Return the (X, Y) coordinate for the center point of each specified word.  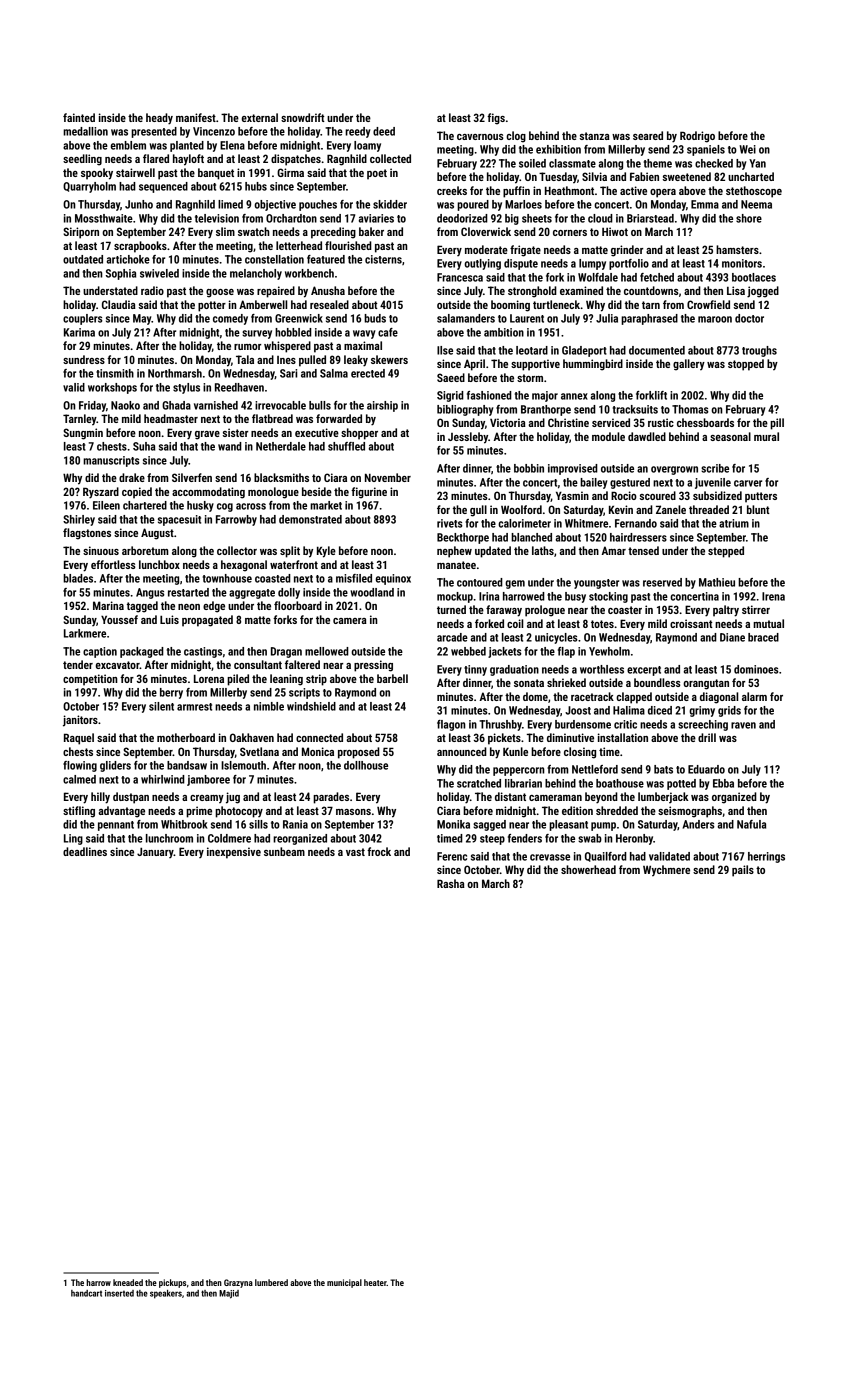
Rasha (451, 883)
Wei (747, 149)
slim (225, 231)
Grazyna (238, 1283)
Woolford (521, 509)
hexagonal (244, 566)
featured (326, 259)
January (155, 853)
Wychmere (666, 871)
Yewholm (609, 651)
